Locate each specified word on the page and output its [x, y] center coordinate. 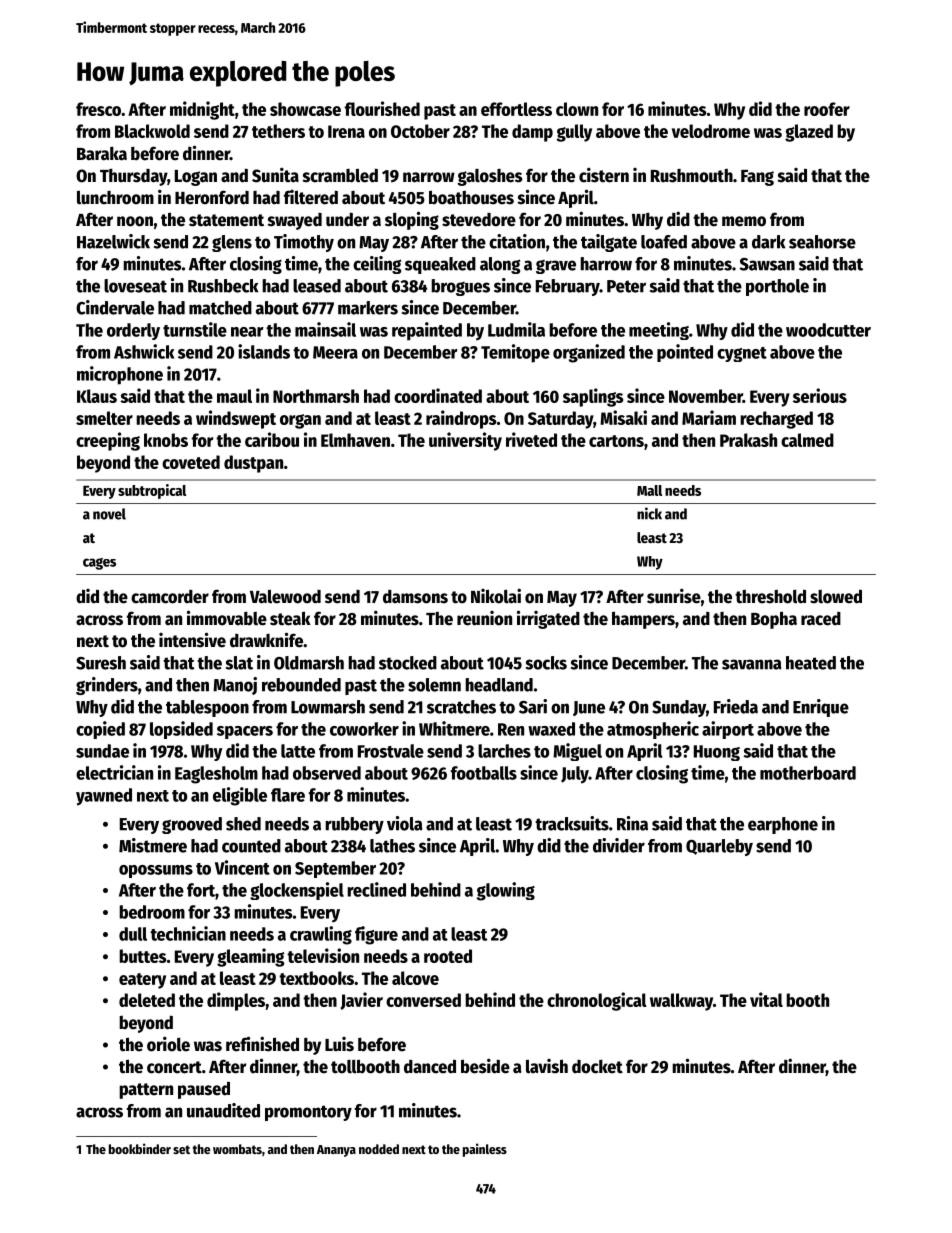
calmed [807, 440]
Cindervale [115, 307]
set [181, 1149]
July [575, 775]
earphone [783, 825]
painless [485, 1150]
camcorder [170, 597]
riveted [531, 439]
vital [766, 999]
